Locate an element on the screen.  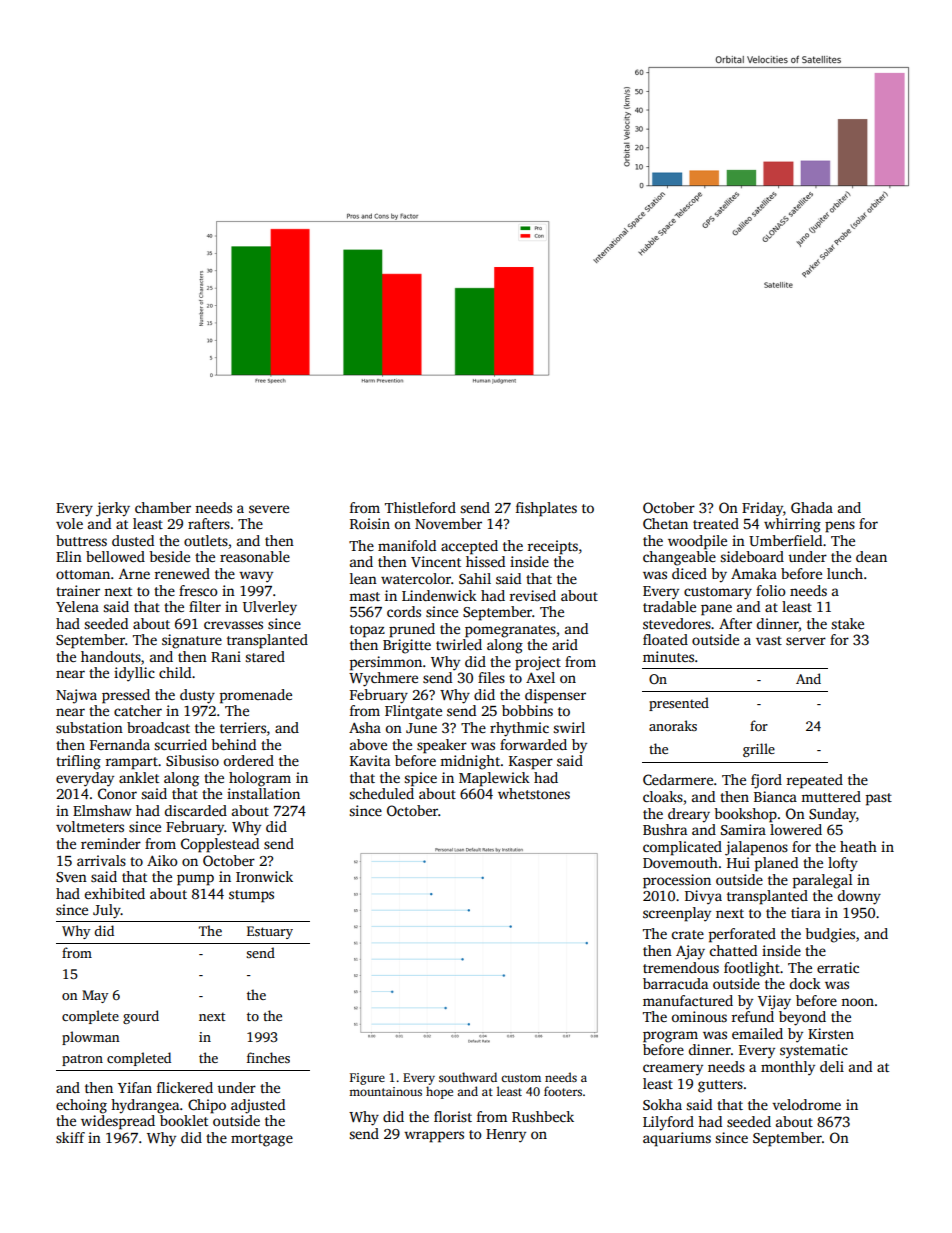
Ghada is located at coordinates (812, 507).
